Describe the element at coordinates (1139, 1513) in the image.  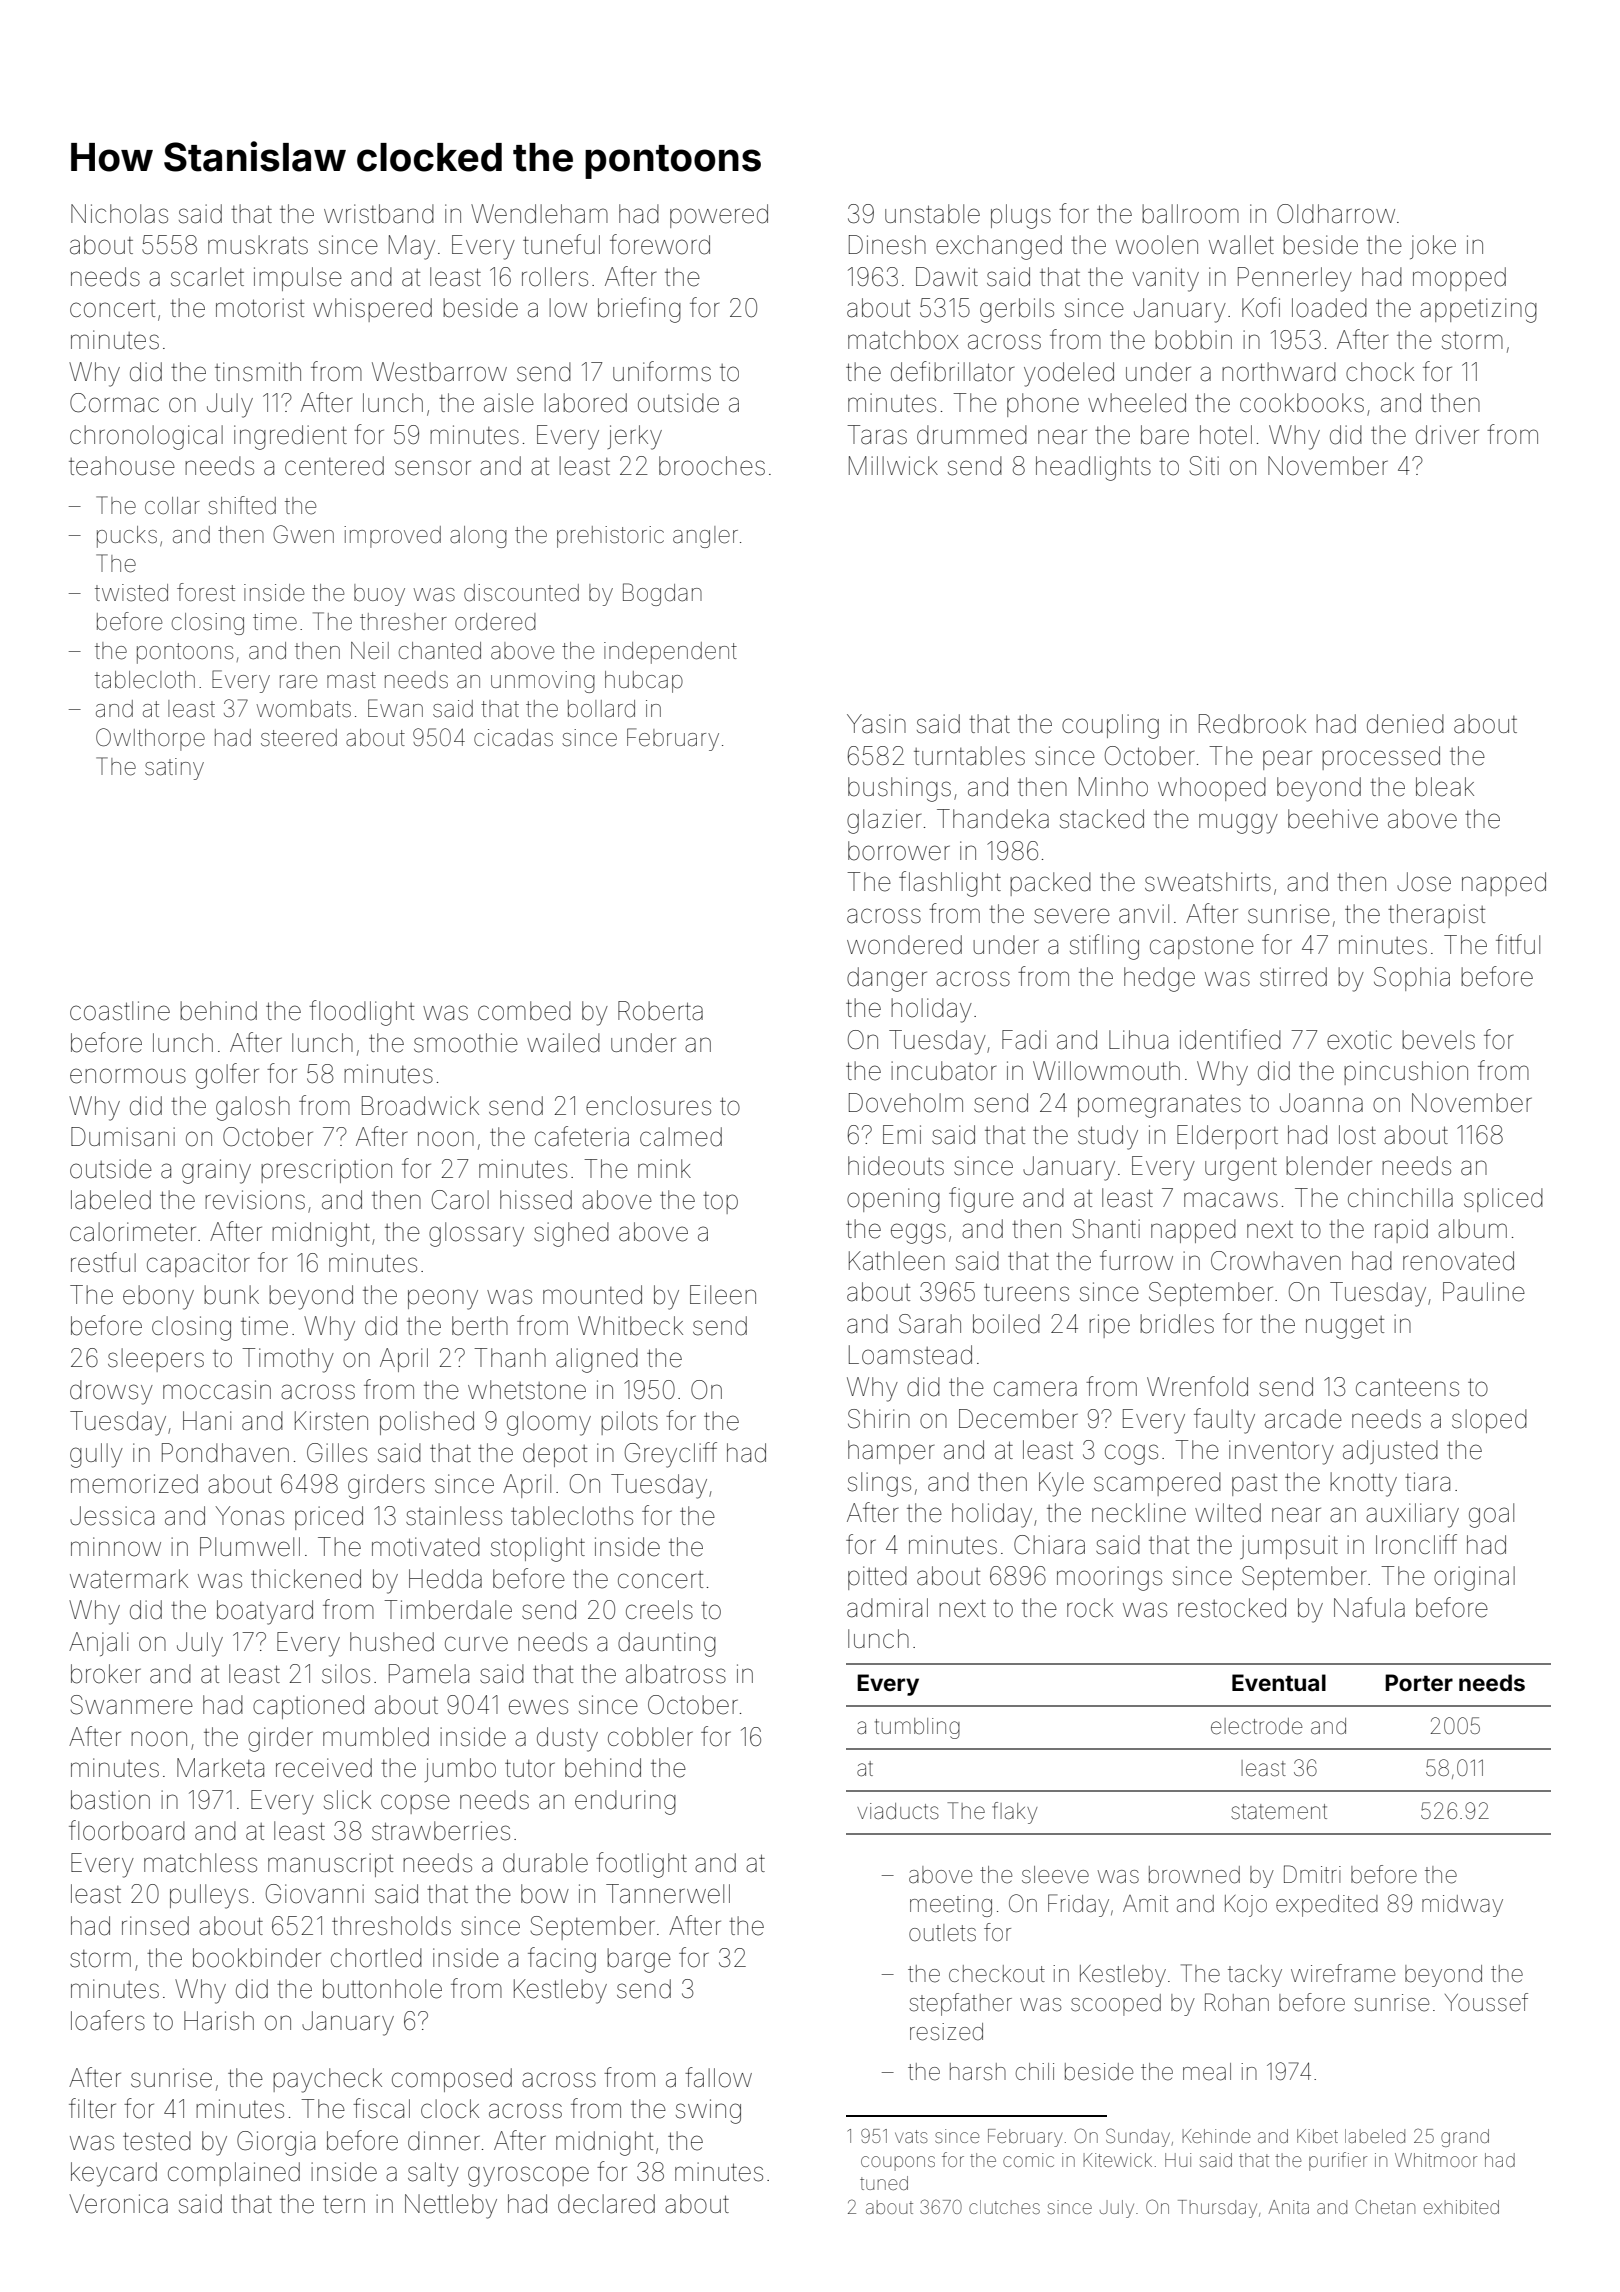
I see `neckline` at that location.
